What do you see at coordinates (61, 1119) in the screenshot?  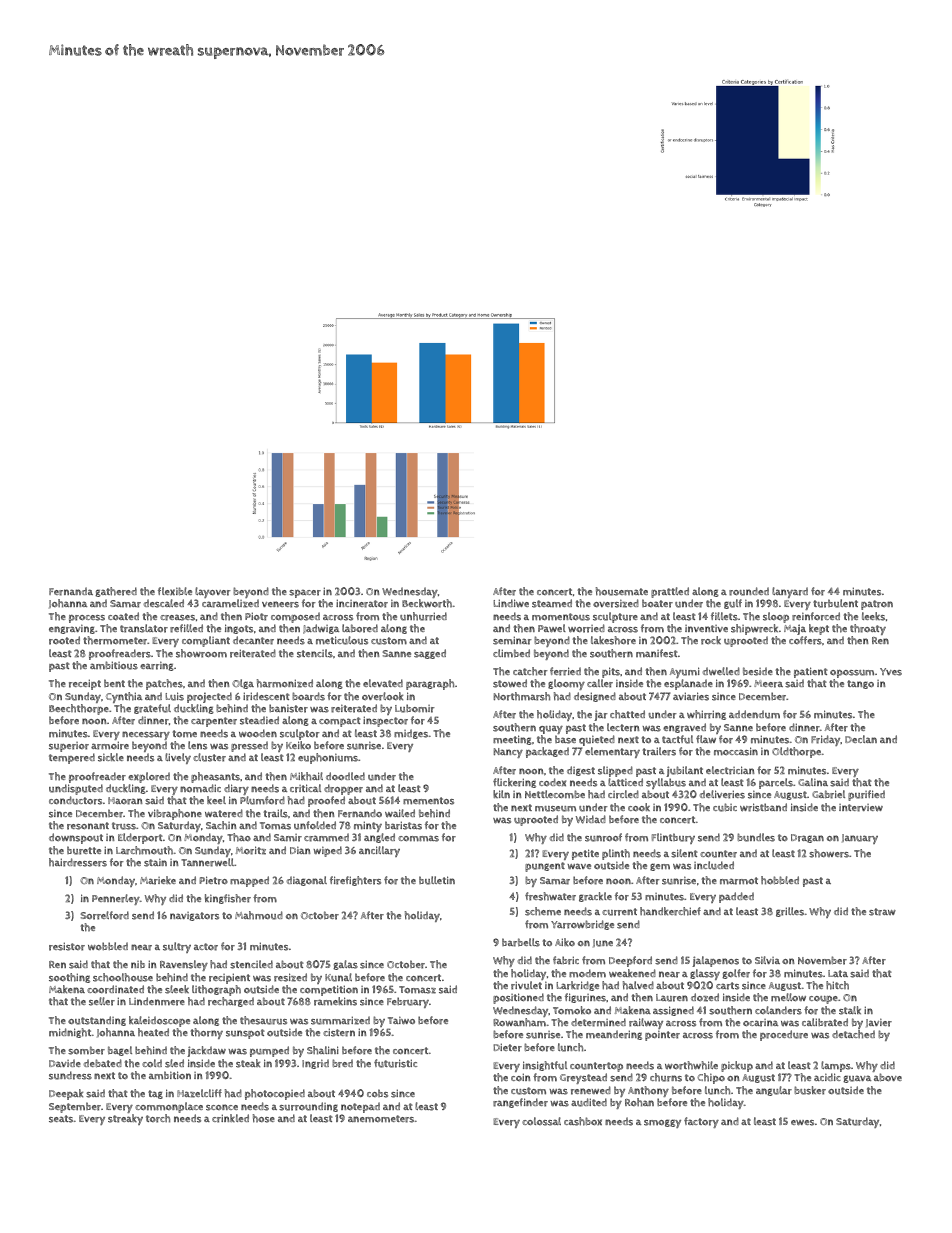 I see `seats` at bounding box center [61, 1119].
